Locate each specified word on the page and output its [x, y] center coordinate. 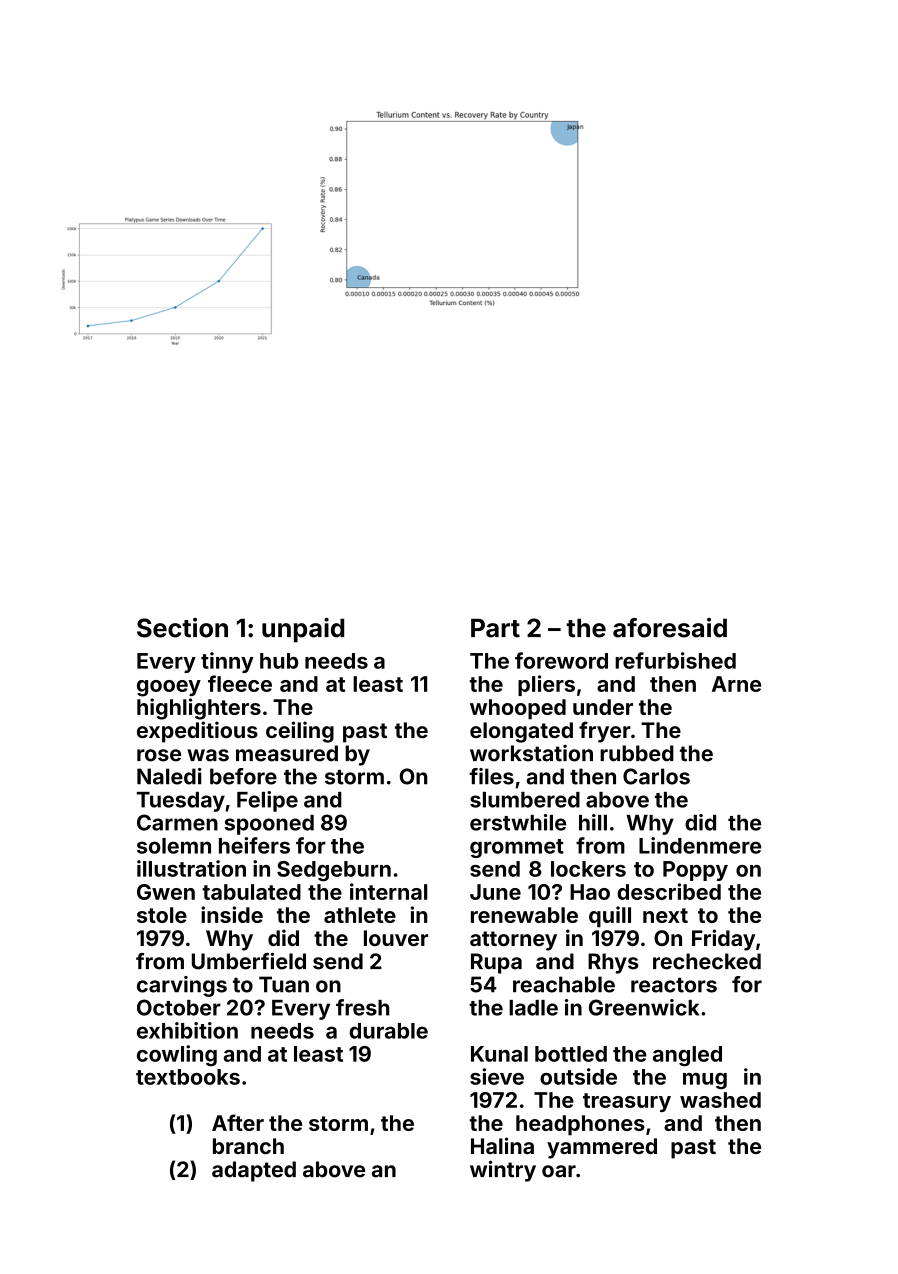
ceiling [300, 732]
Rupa [496, 963]
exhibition [187, 1030]
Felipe [267, 801]
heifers [254, 845]
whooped [518, 709]
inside [232, 914]
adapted [254, 1171]
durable [388, 1031]
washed [720, 1100]
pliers [546, 685]
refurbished [675, 660]
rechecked [707, 961]
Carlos [656, 776]
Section [182, 628]
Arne [736, 684]
